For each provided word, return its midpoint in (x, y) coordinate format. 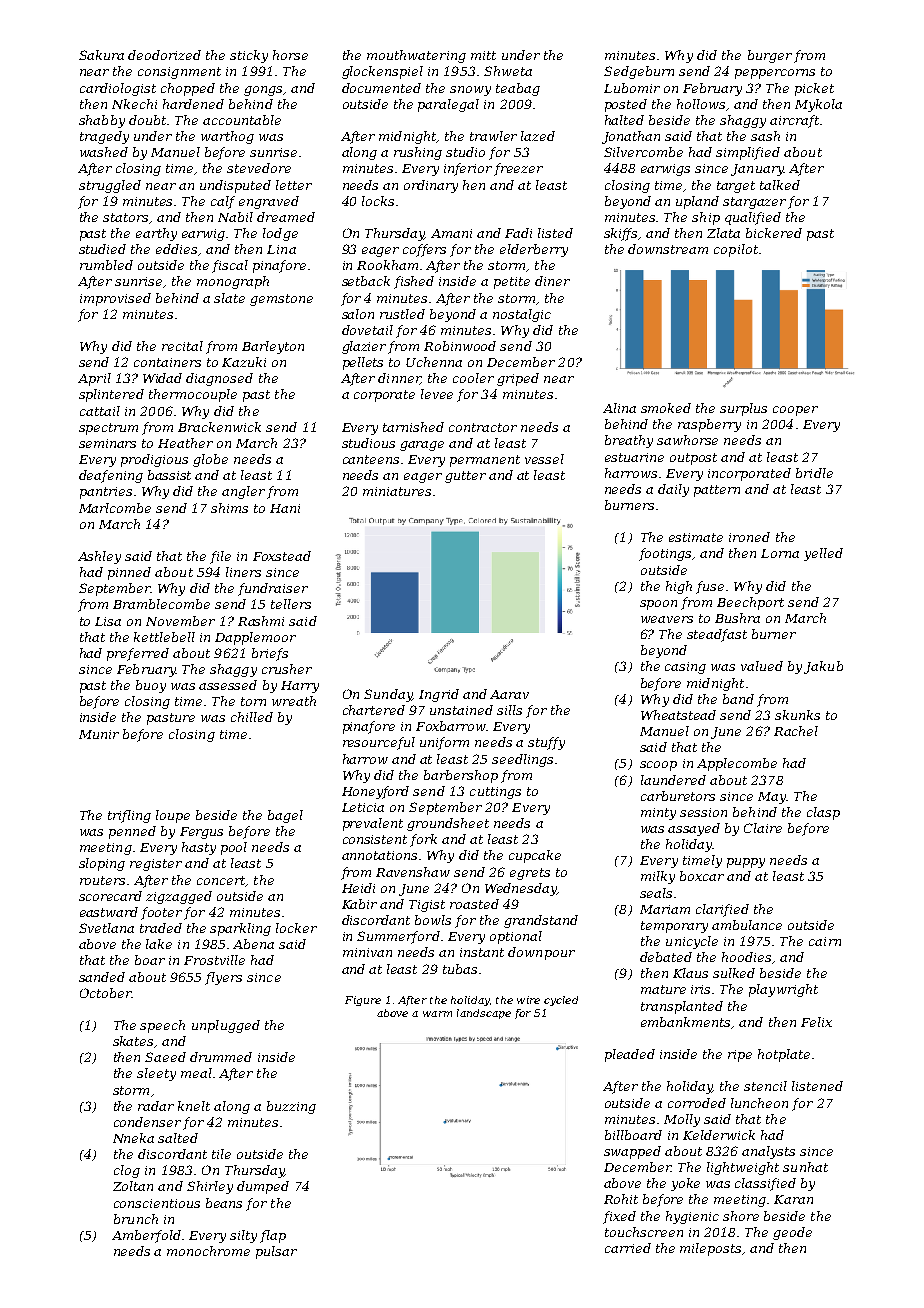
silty (243, 1236)
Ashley (99, 557)
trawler (493, 136)
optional (516, 937)
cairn (825, 941)
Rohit (621, 1199)
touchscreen (644, 1232)
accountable (242, 120)
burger (770, 56)
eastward (109, 912)
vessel (544, 459)
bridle (814, 473)
